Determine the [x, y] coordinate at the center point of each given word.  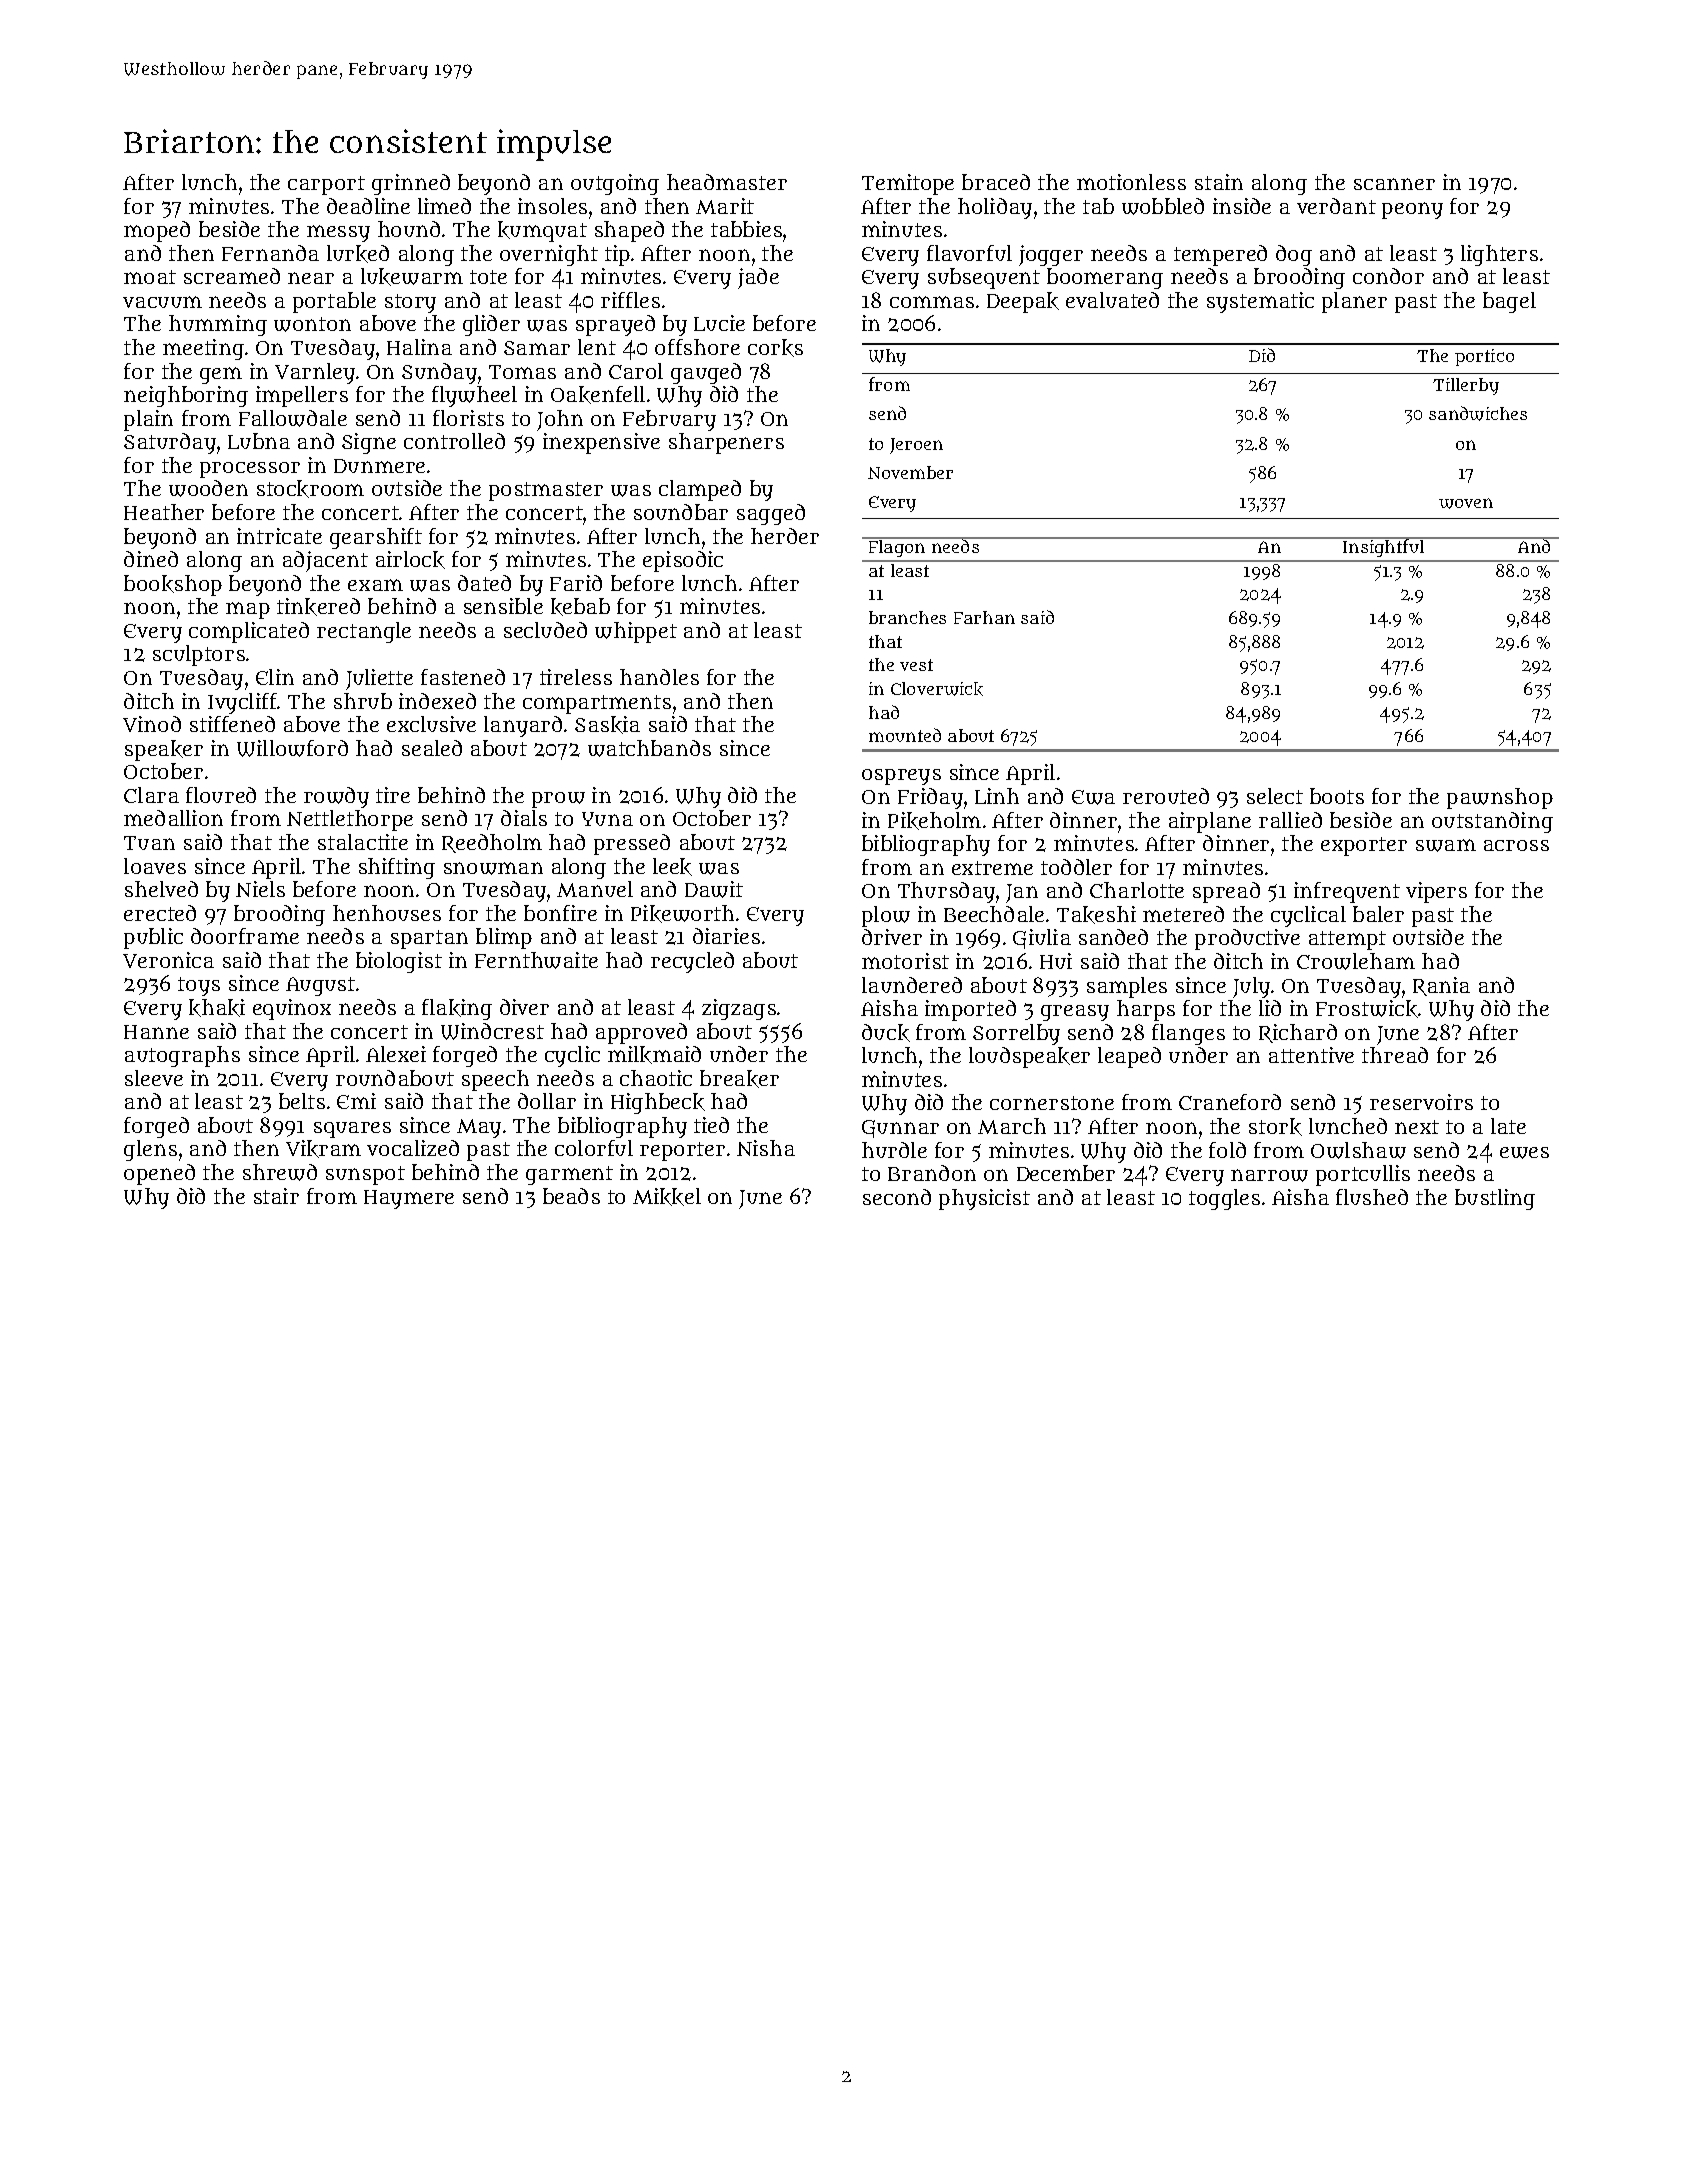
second [897, 1197]
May [479, 1128]
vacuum [162, 302]
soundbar [681, 512]
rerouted [1166, 796]
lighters [1499, 255]
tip [617, 255]
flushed [1372, 1197]
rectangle [364, 632]
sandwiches [1478, 413]
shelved [161, 889]
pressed [632, 844]
